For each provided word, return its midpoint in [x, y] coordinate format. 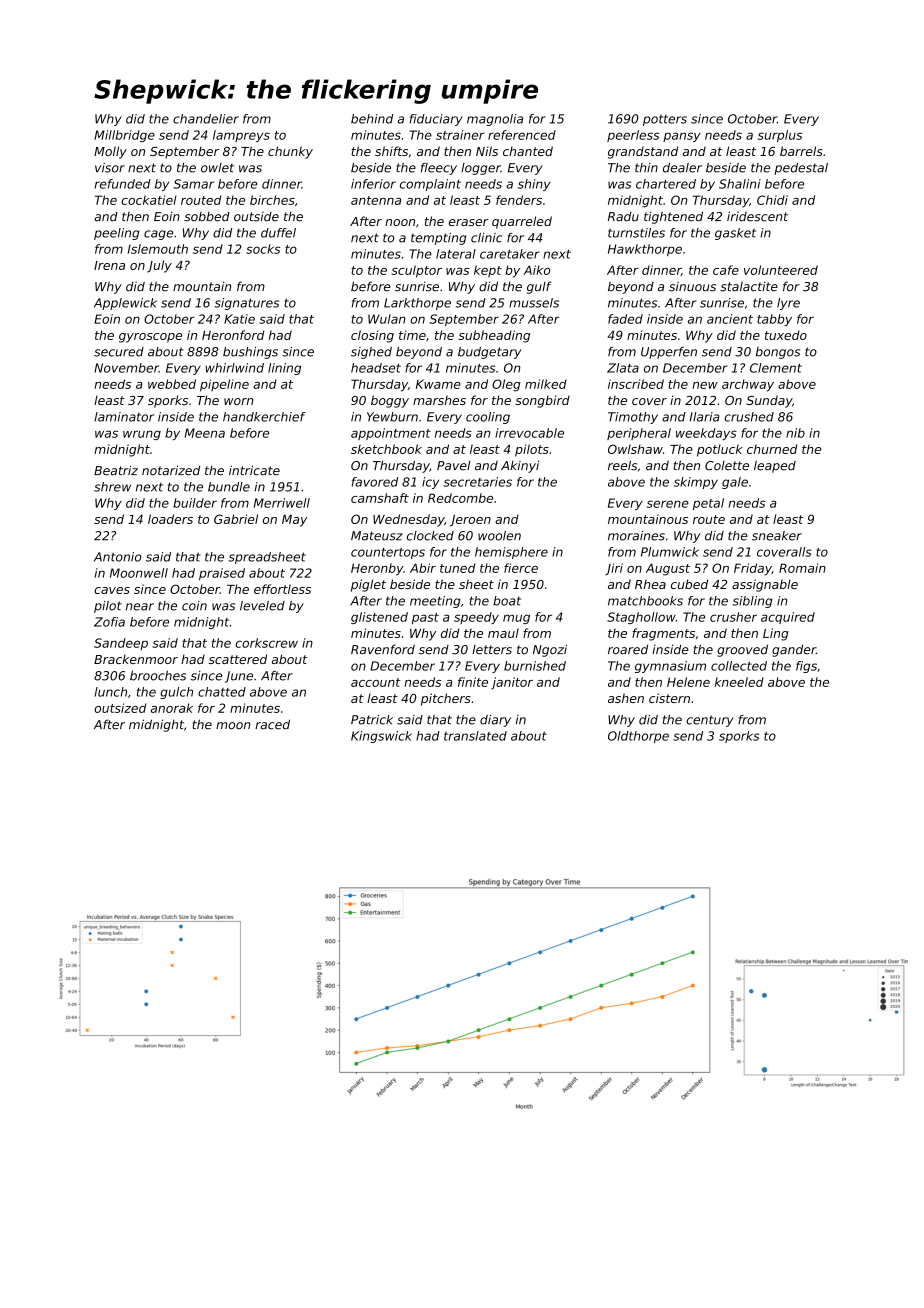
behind [372, 119]
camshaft [380, 498]
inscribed [636, 384]
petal [708, 504]
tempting [438, 239]
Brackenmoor [136, 659]
